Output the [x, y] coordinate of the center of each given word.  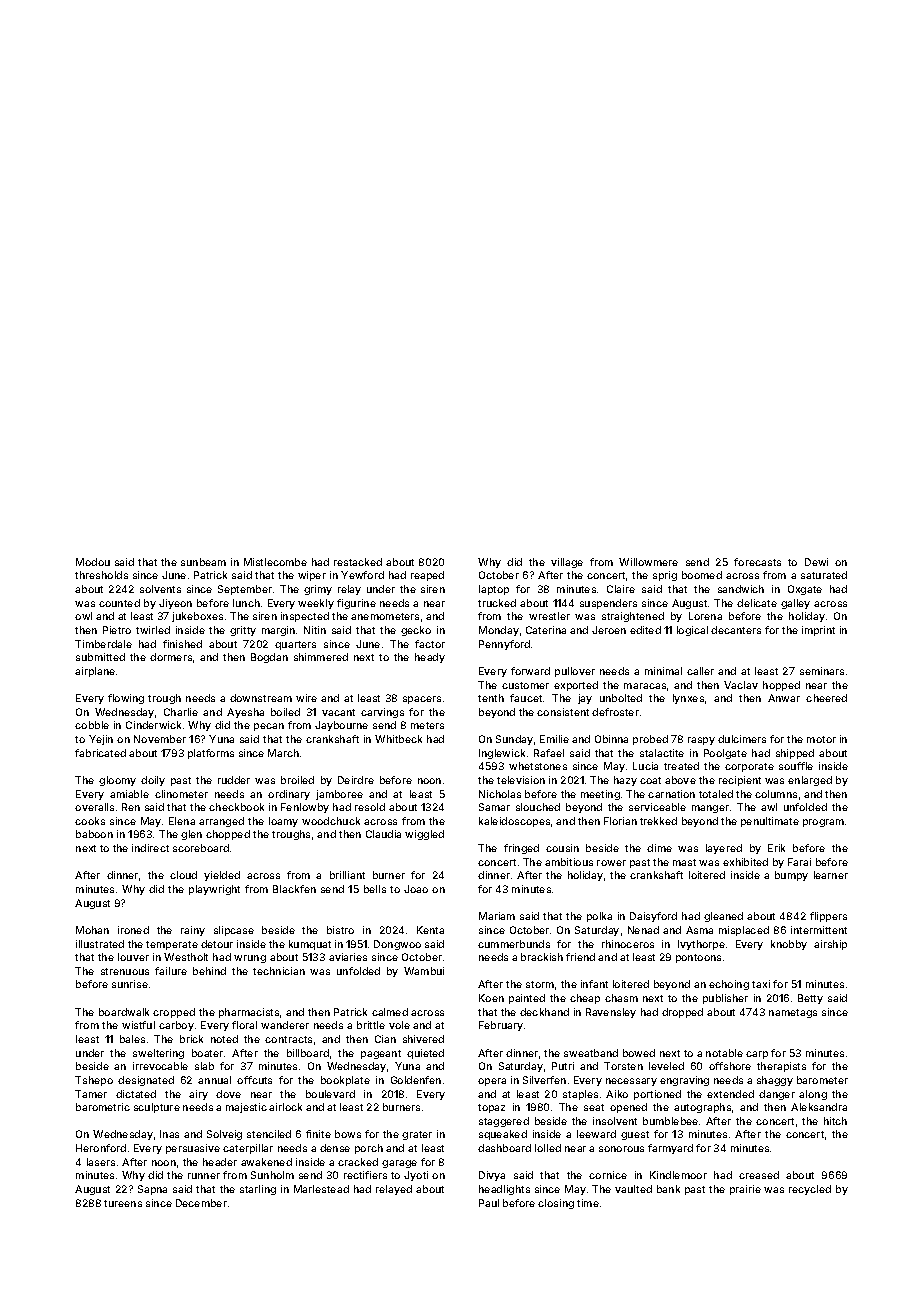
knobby [789, 945]
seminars [822, 671]
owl [83, 616]
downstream [261, 698]
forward [530, 671]
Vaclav [741, 685]
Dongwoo [397, 945]
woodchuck [331, 821]
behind [209, 971]
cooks [90, 821]
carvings [382, 713]
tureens [123, 1203]
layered [724, 849]
